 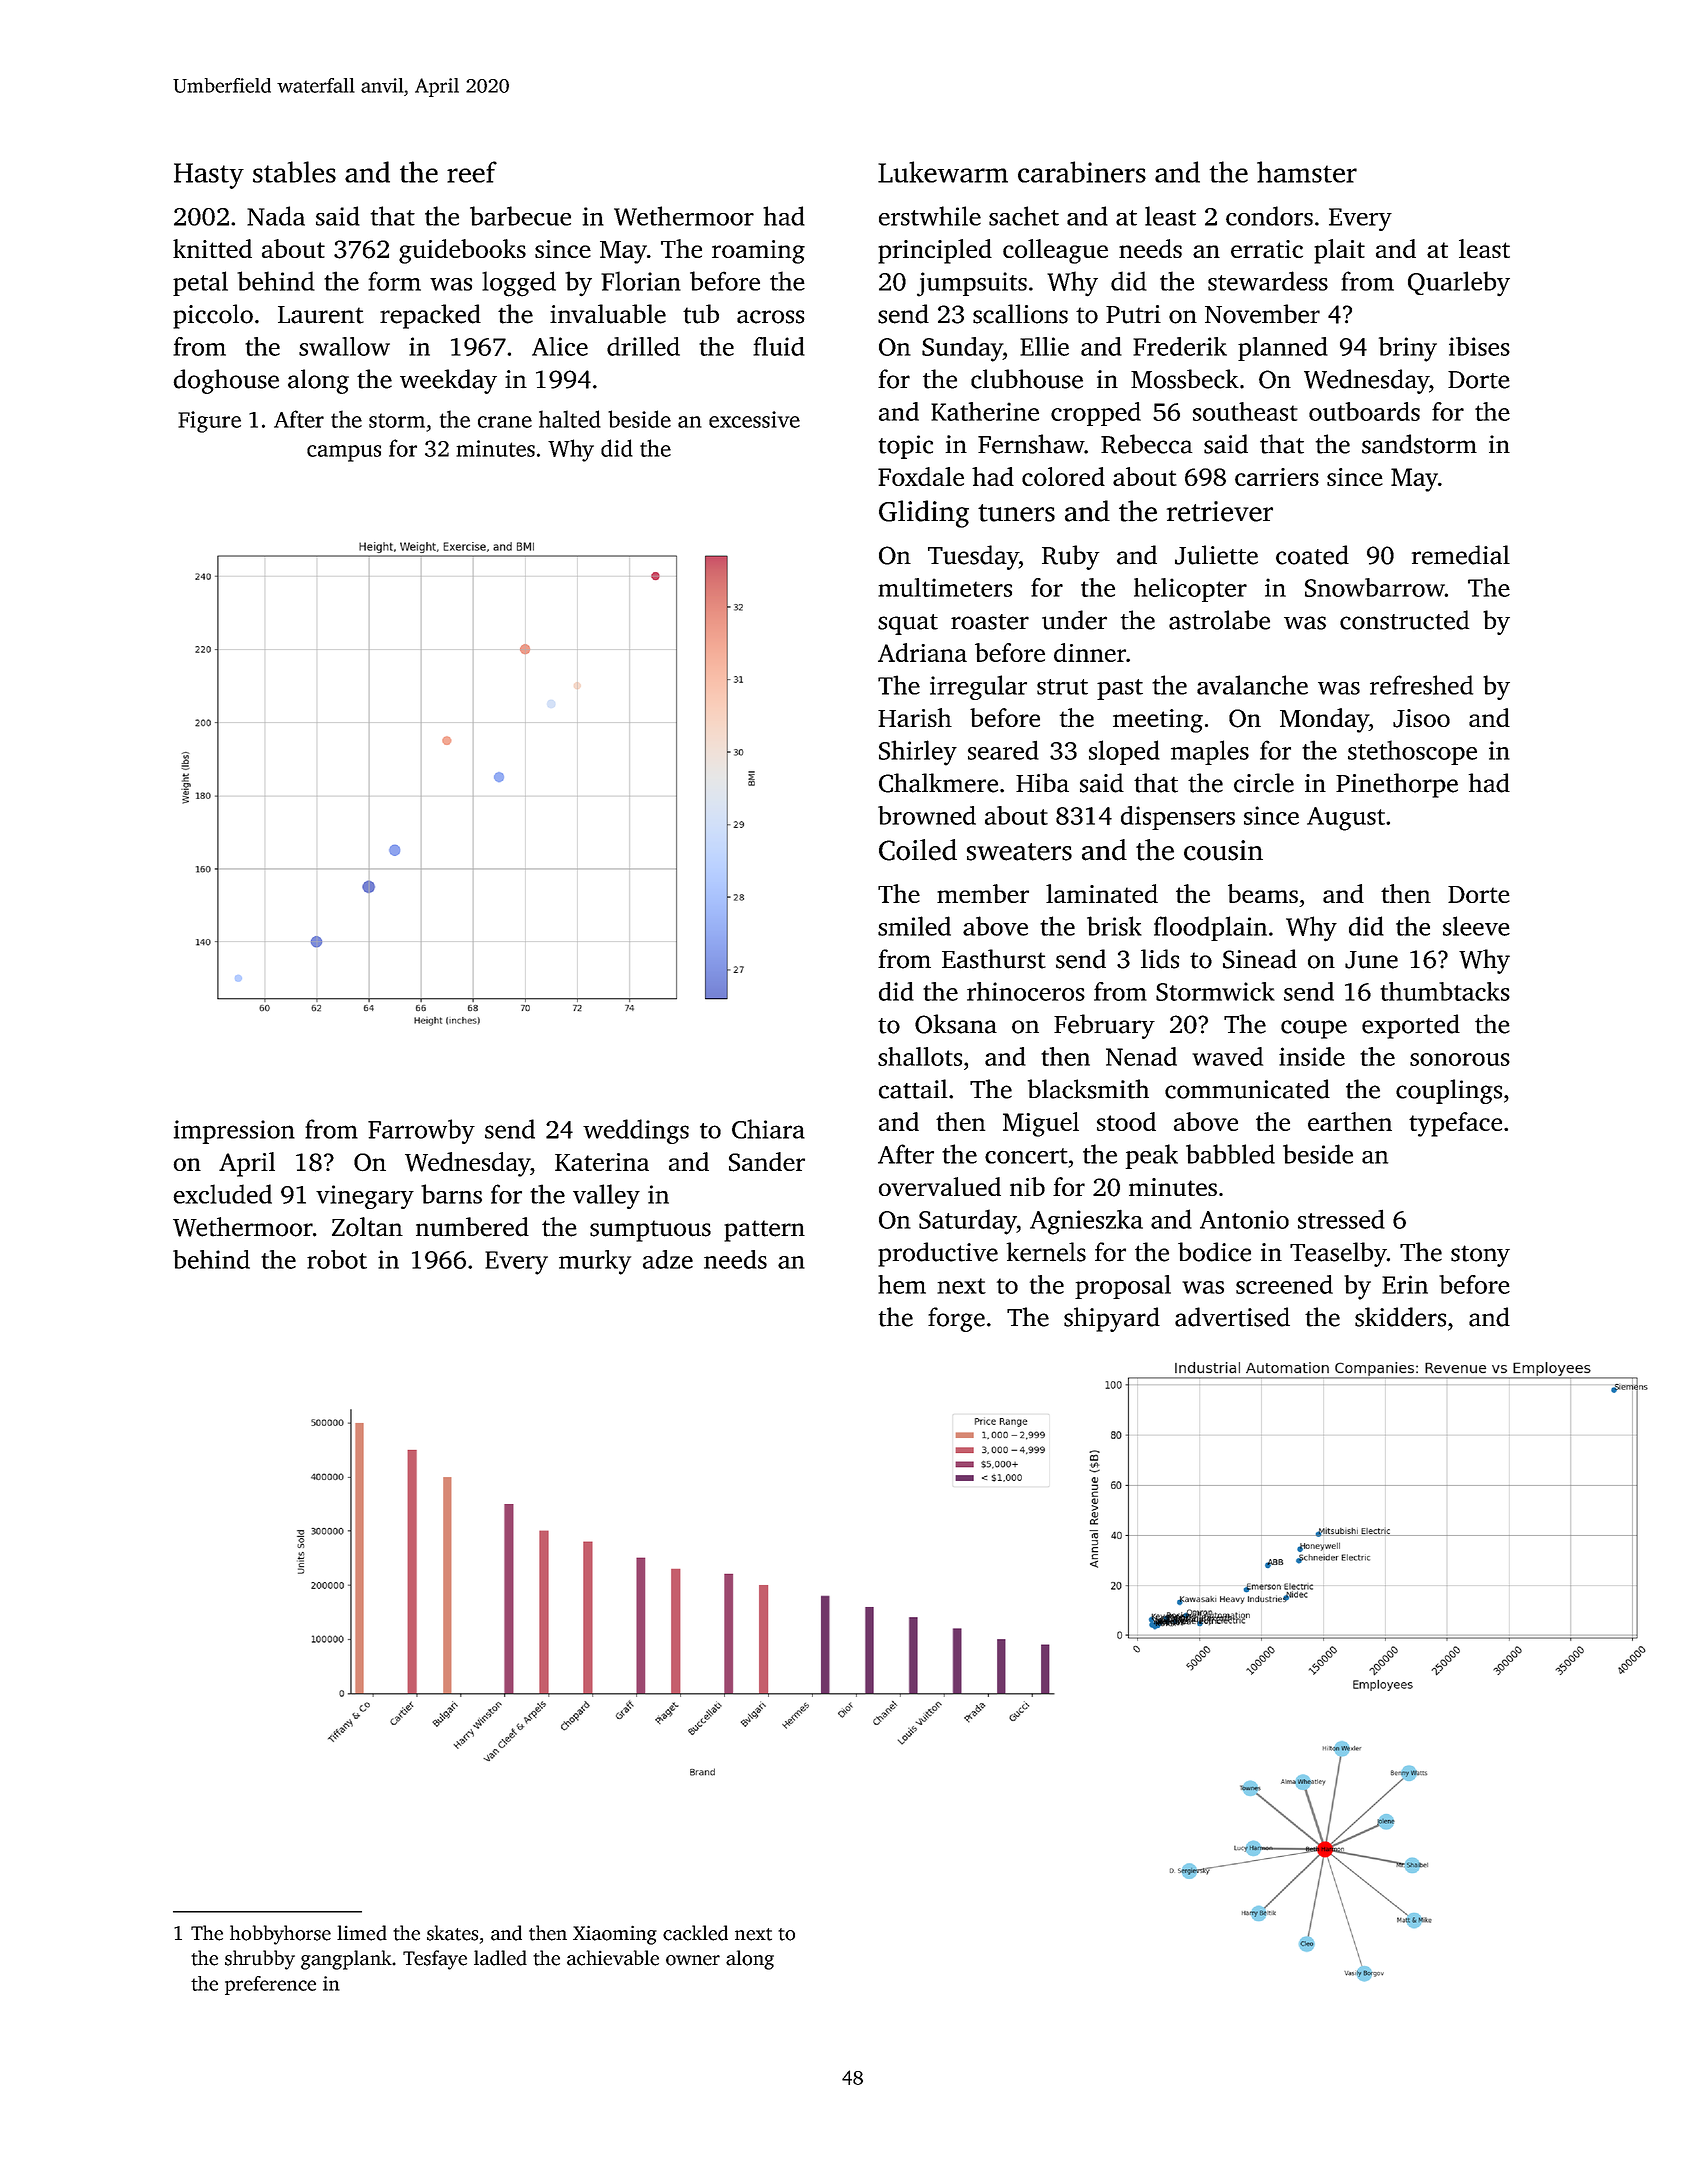 I want to click on crane, so click(x=505, y=422).
